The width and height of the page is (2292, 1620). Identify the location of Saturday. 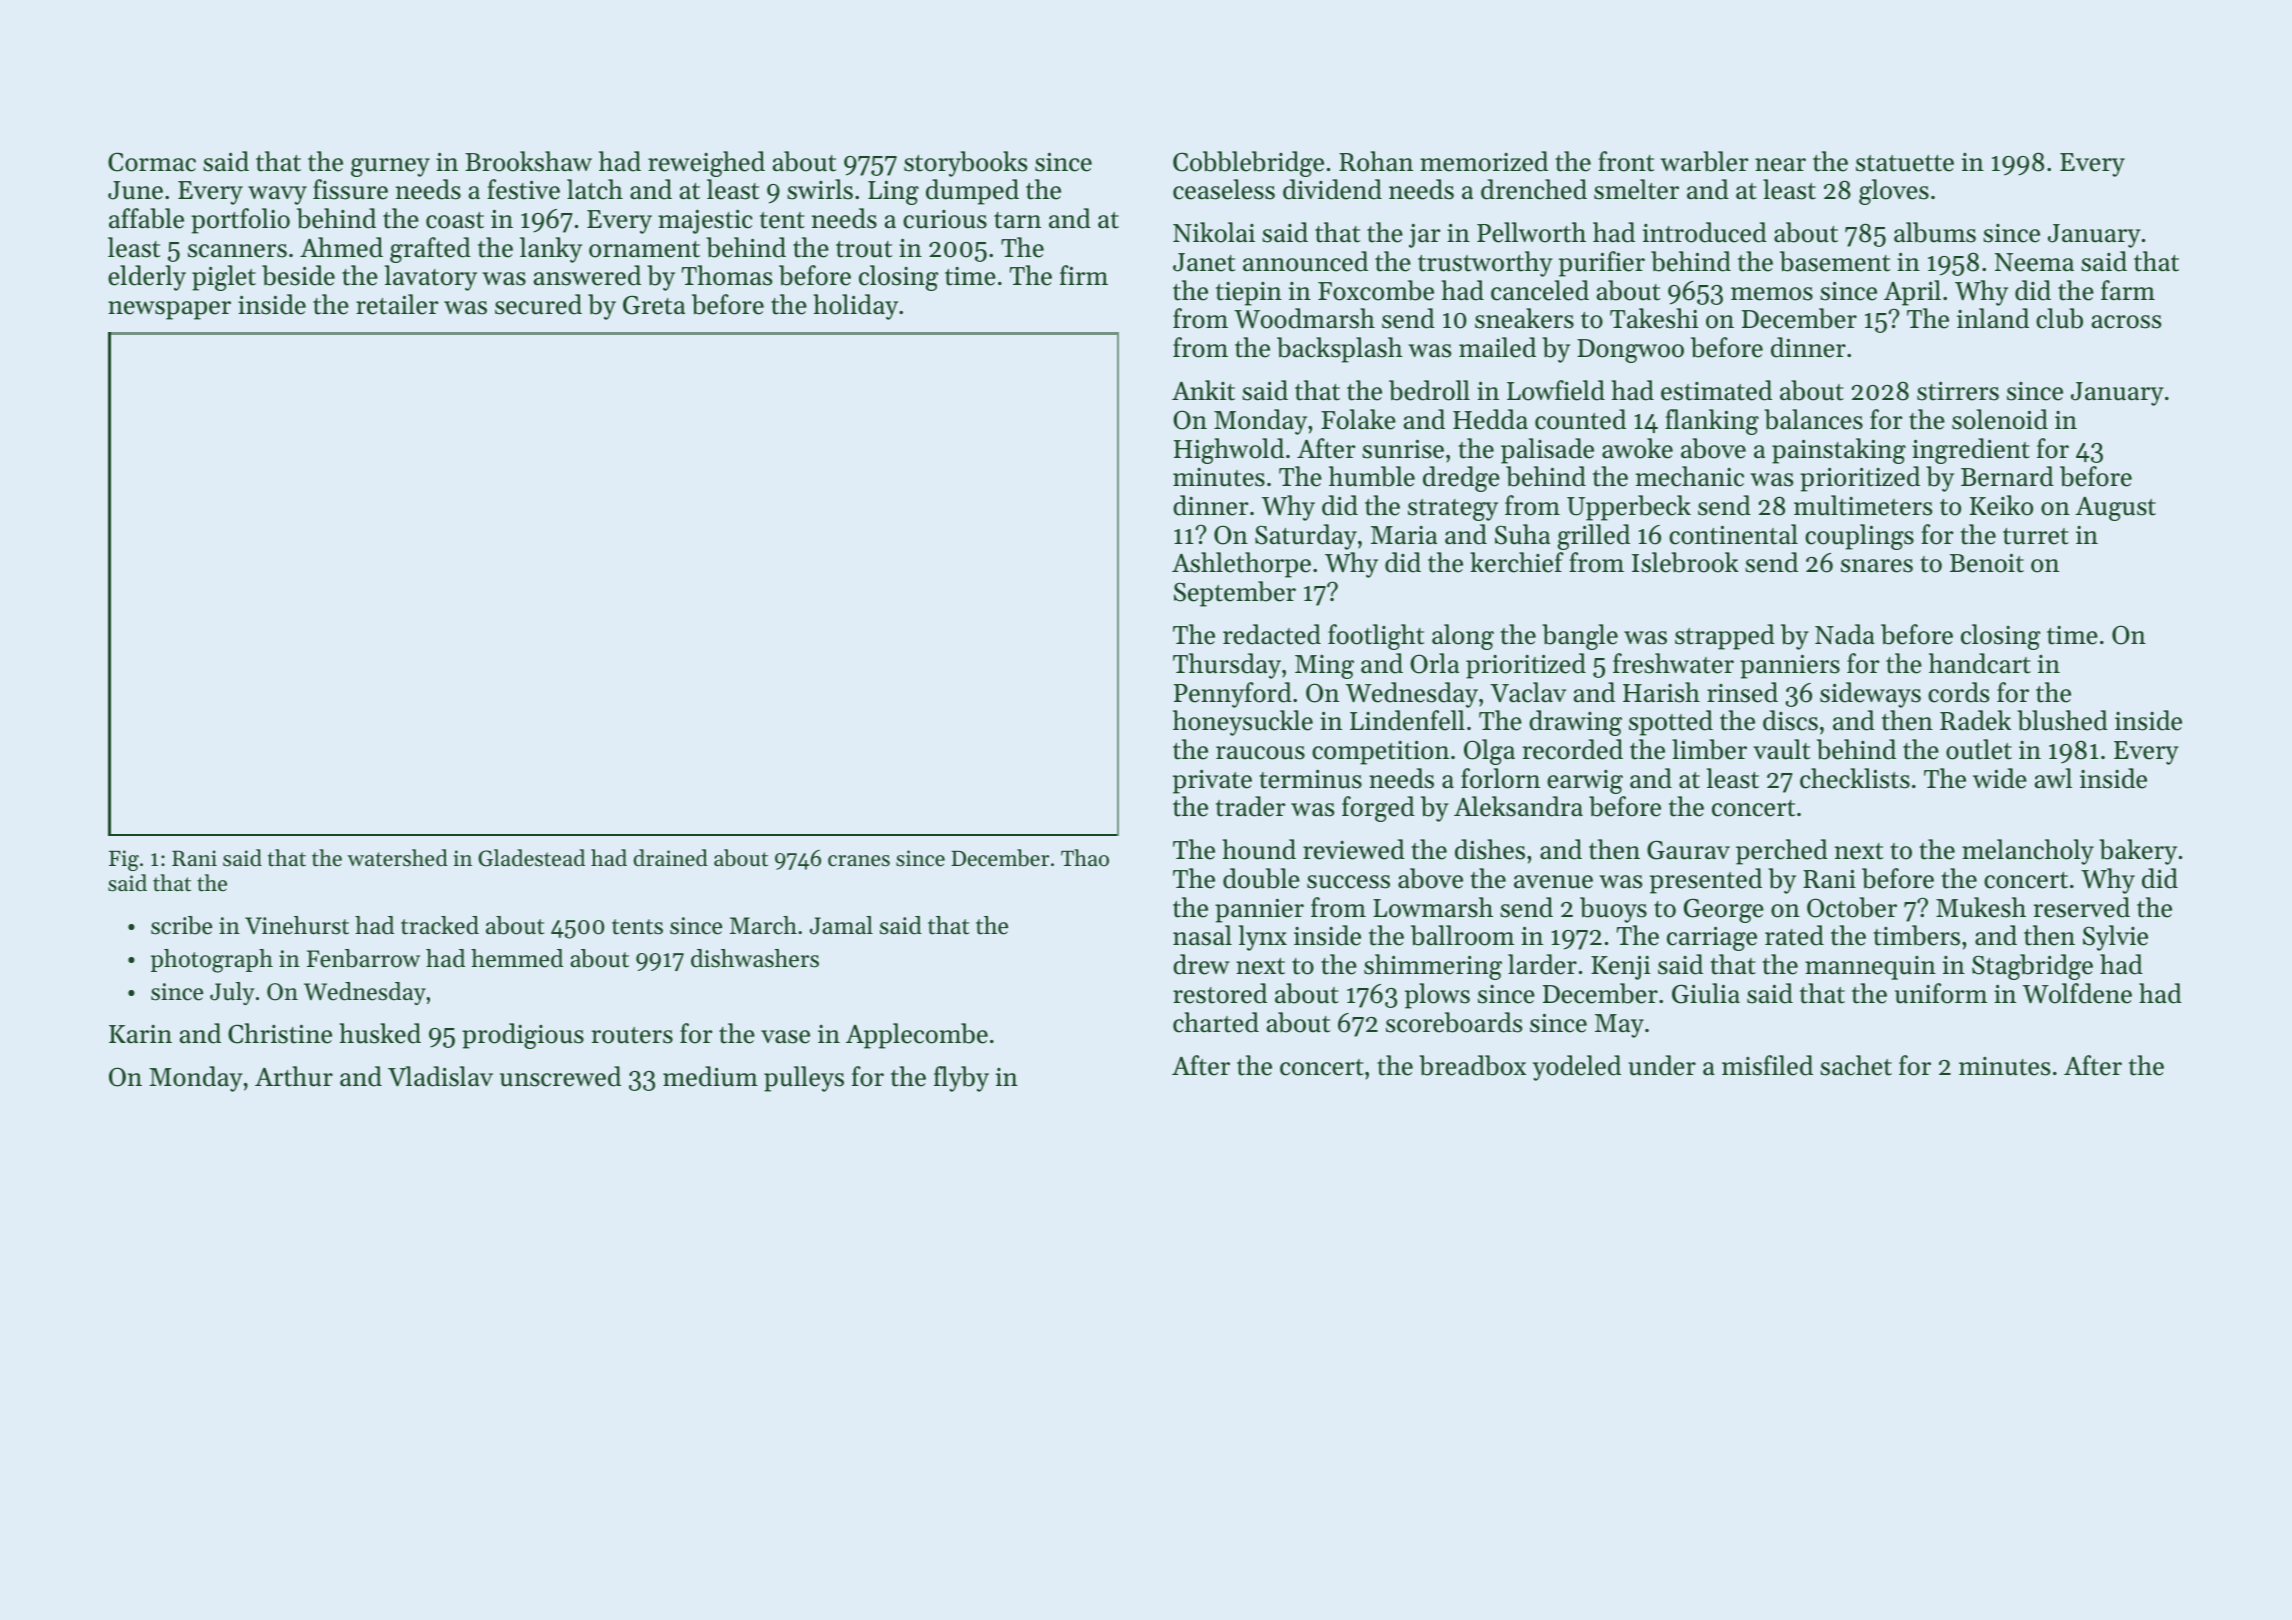
(1306, 537).
